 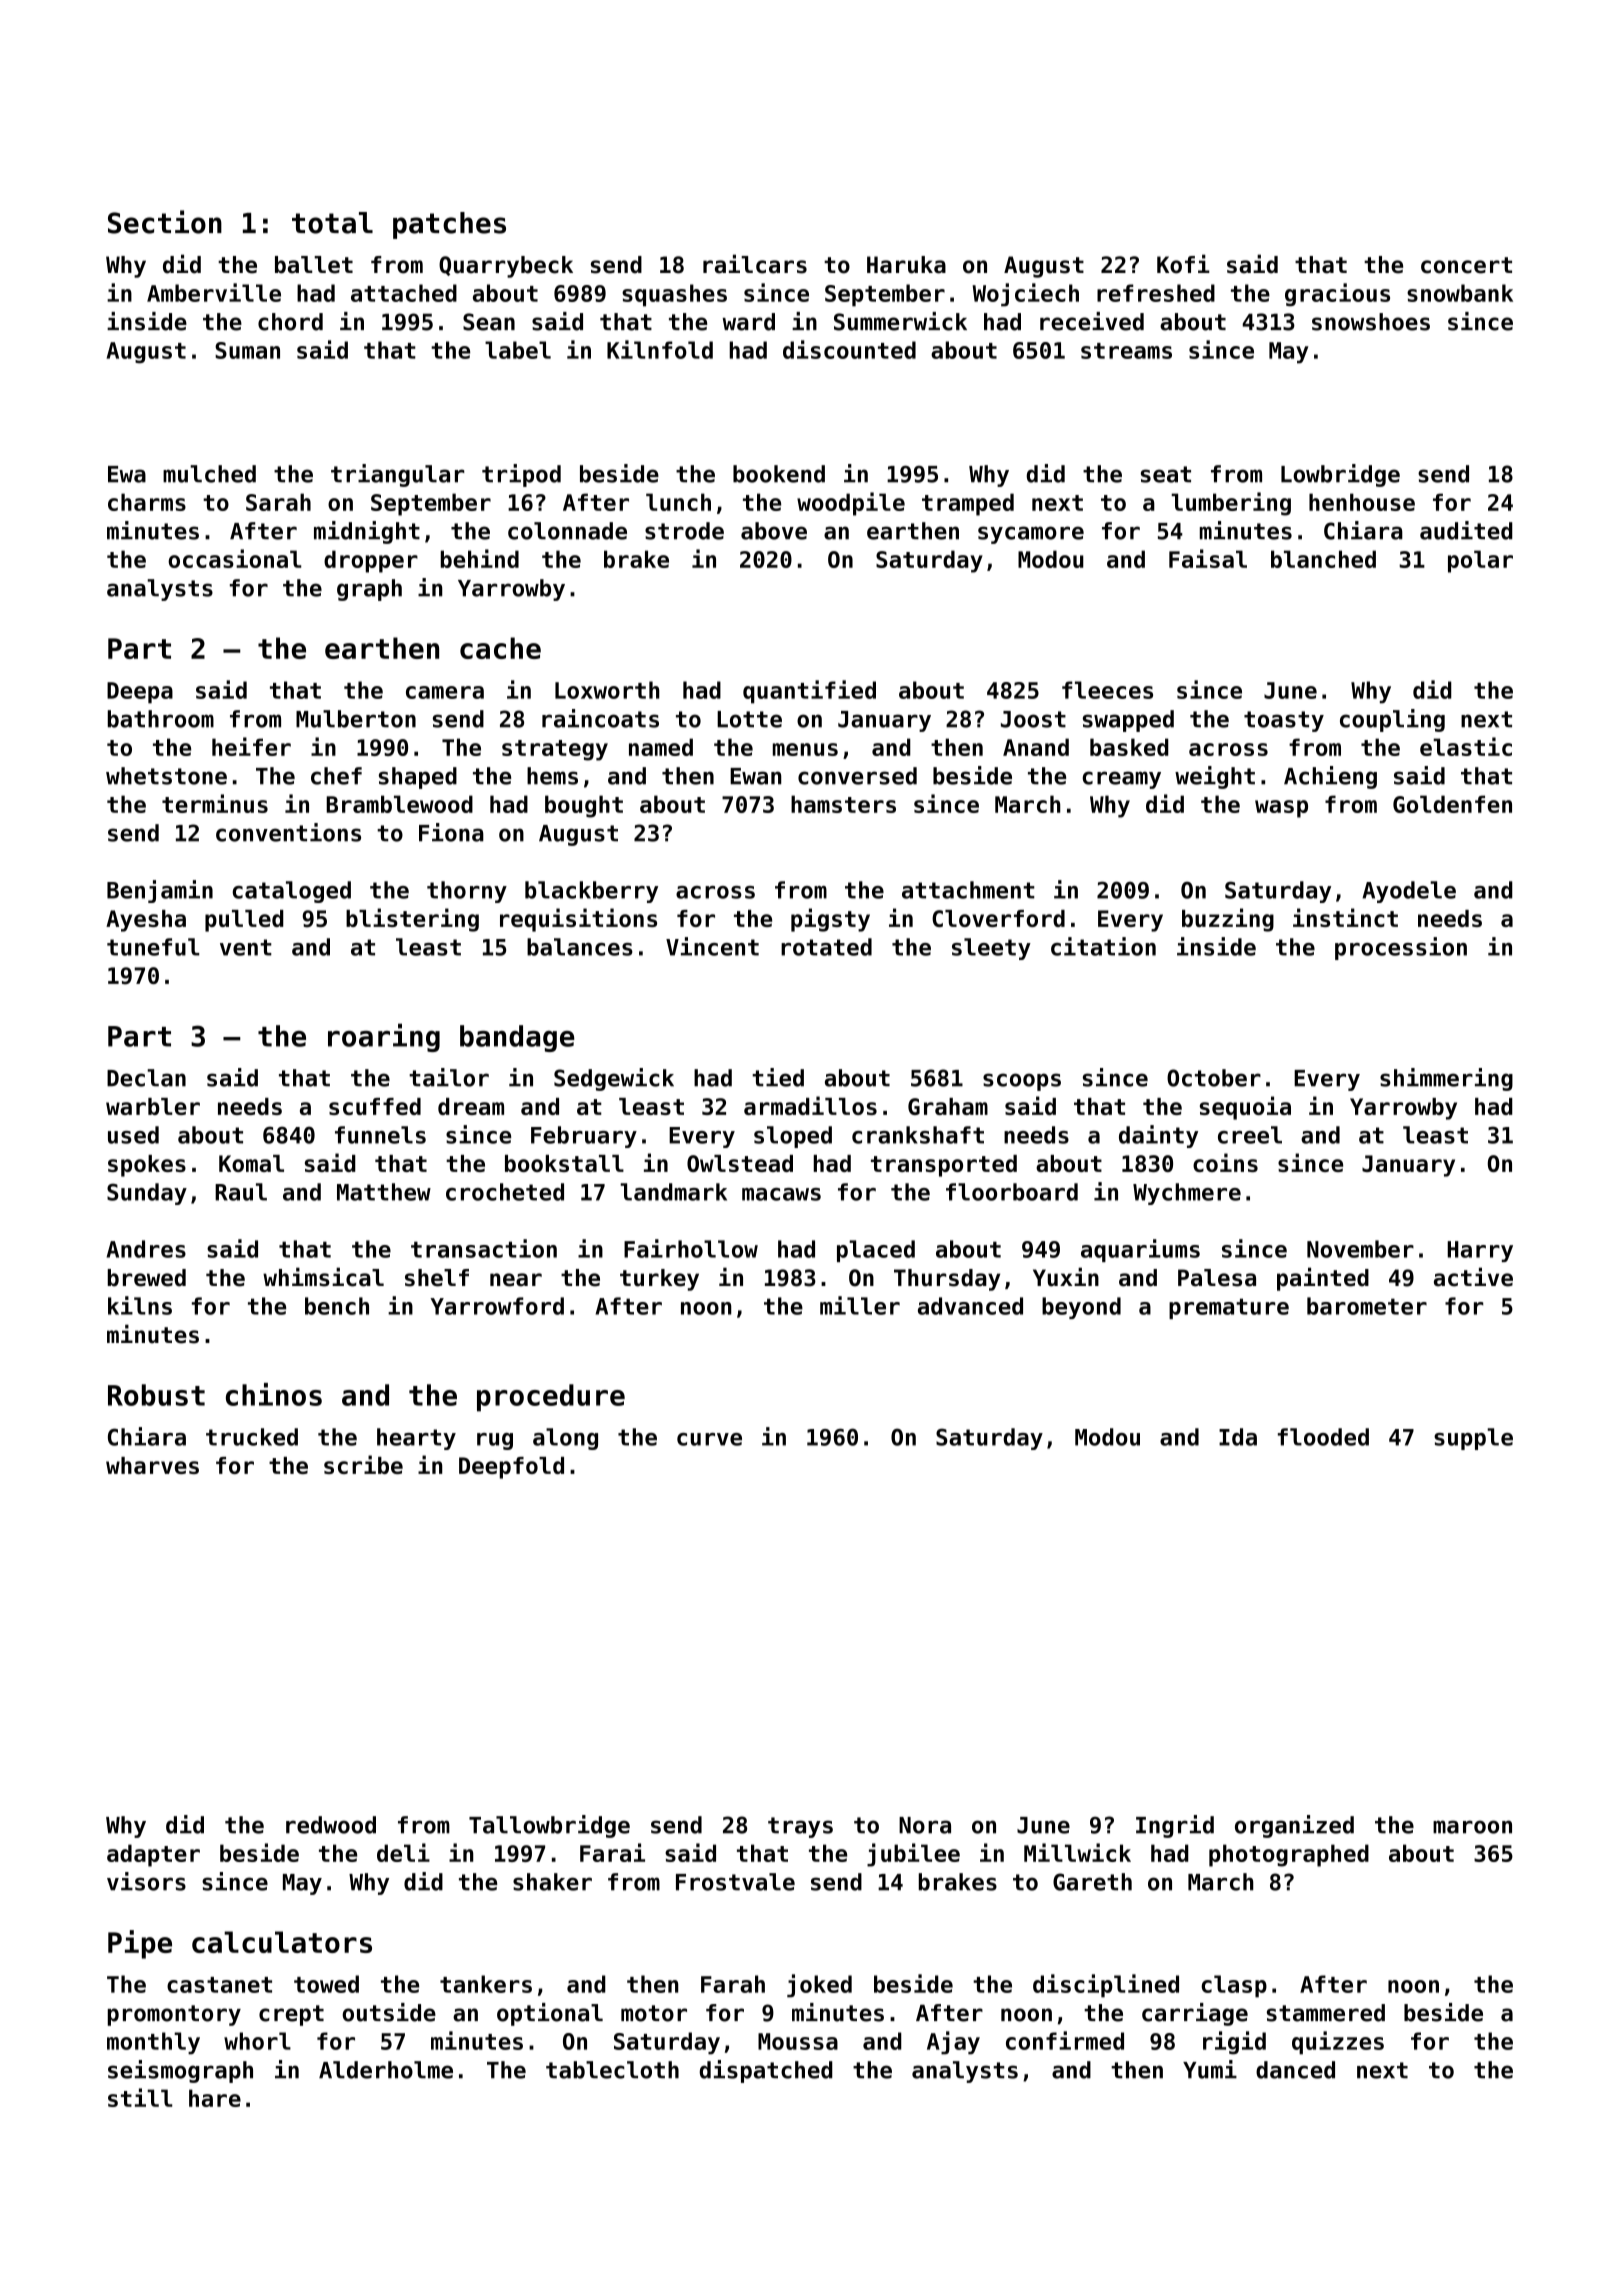 I want to click on Frostvale, so click(x=735, y=1882).
